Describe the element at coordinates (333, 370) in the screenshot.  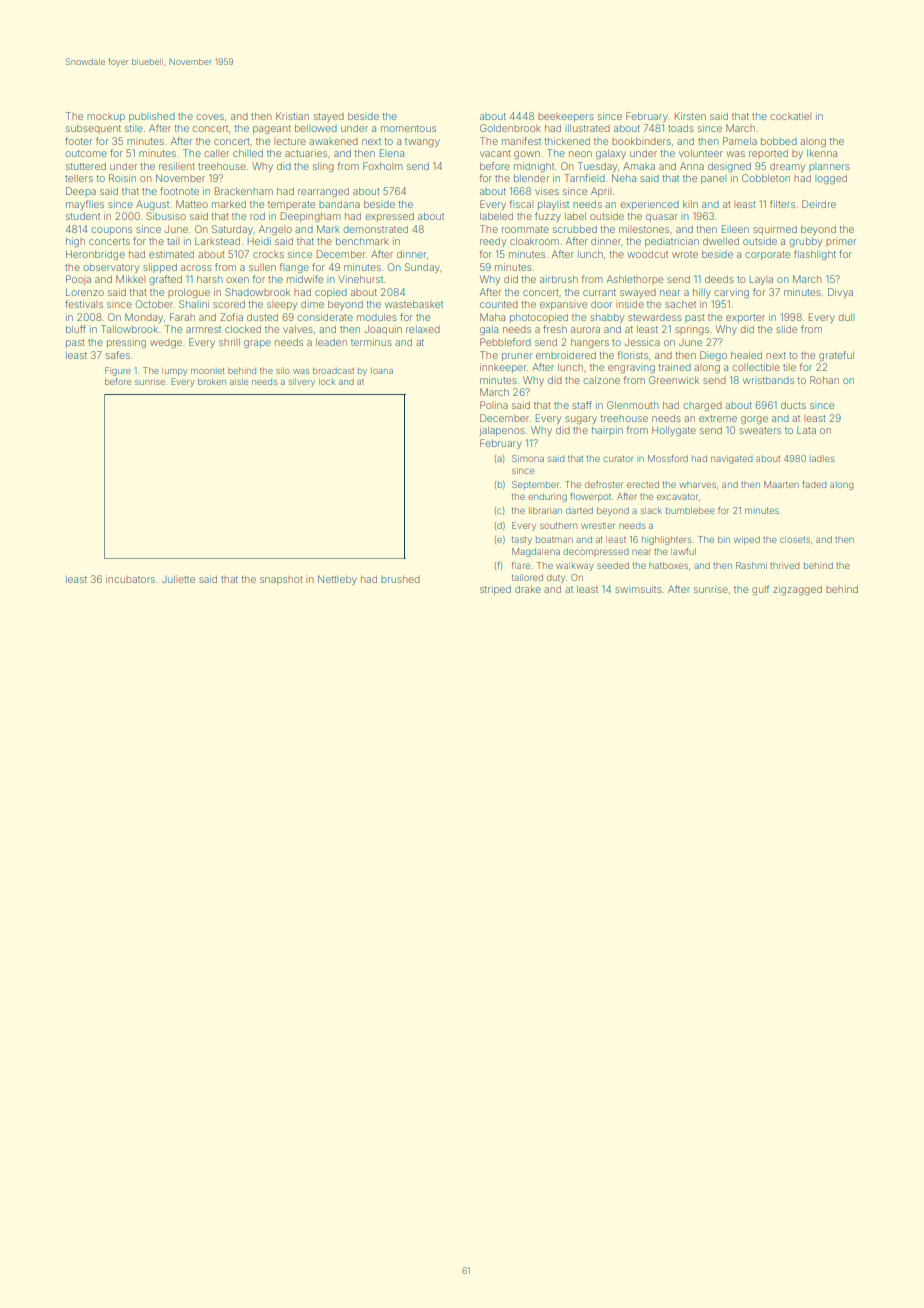
I see `broadcast` at that location.
